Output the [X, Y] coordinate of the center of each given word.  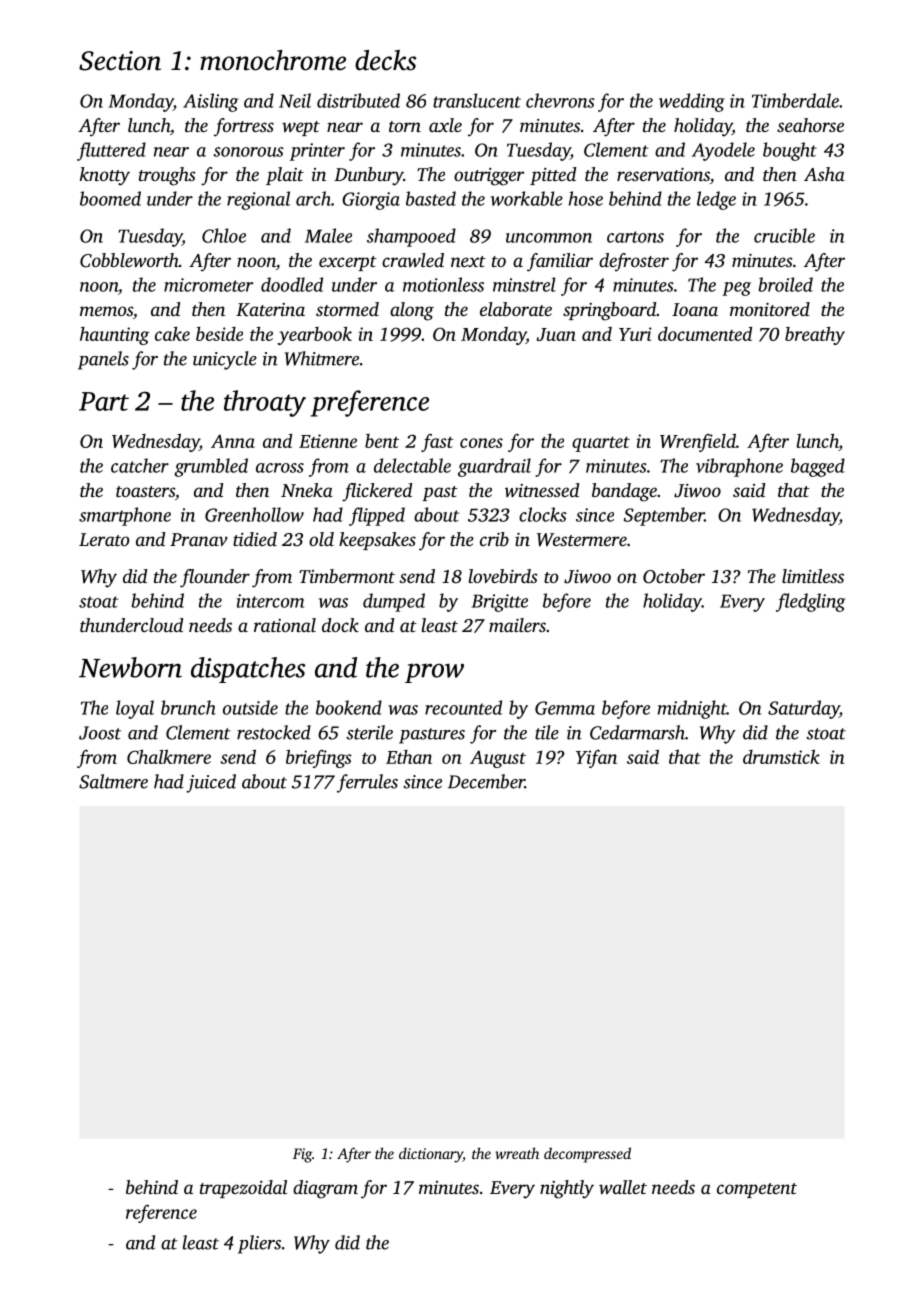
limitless [813, 576]
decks [385, 60]
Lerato [104, 539]
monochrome [273, 60]
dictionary [431, 1155]
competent [757, 1190]
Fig [302, 1155]
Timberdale [795, 100]
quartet [601, 444]
